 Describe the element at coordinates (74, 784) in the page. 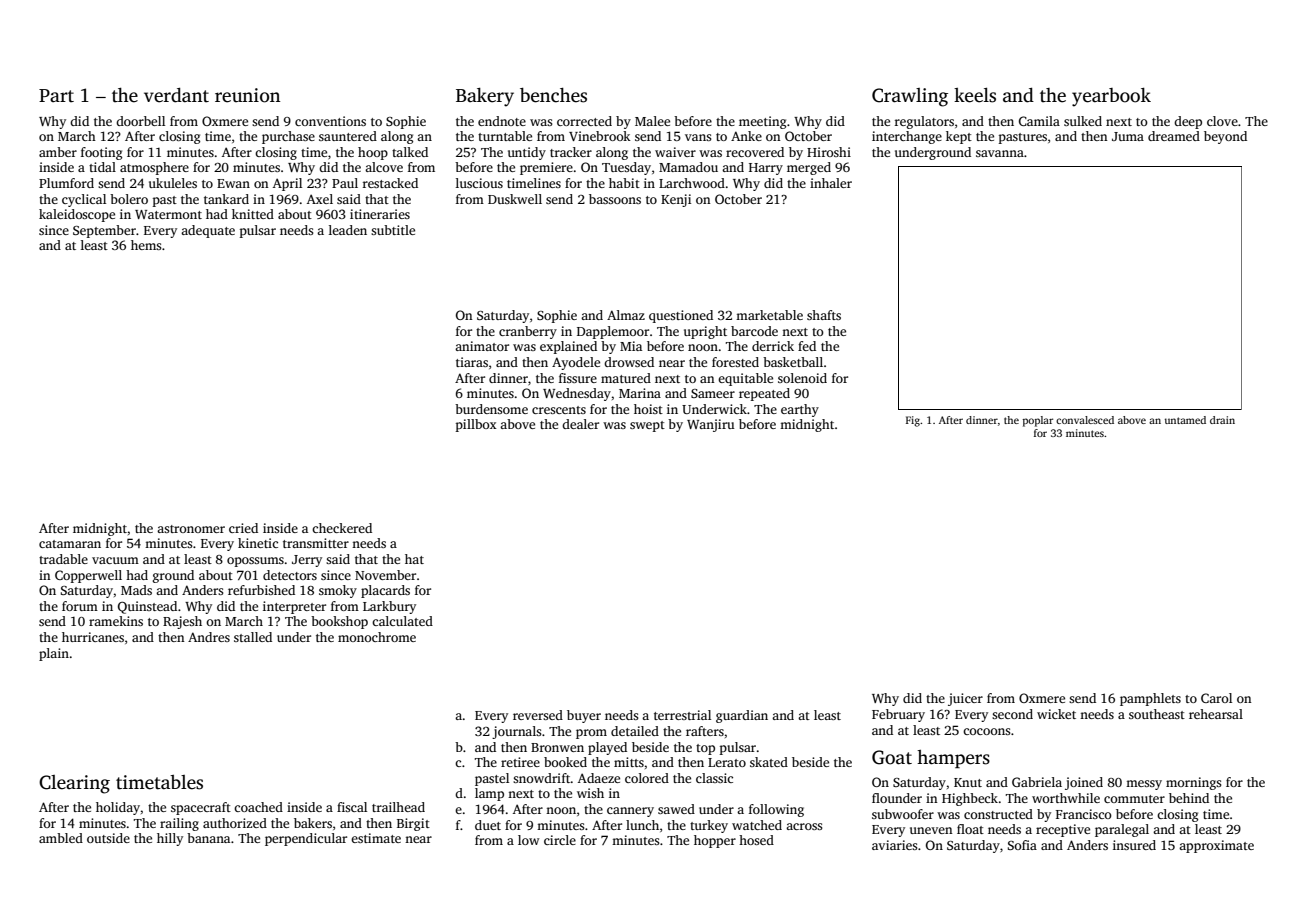

I see `Clearing` at that location.
